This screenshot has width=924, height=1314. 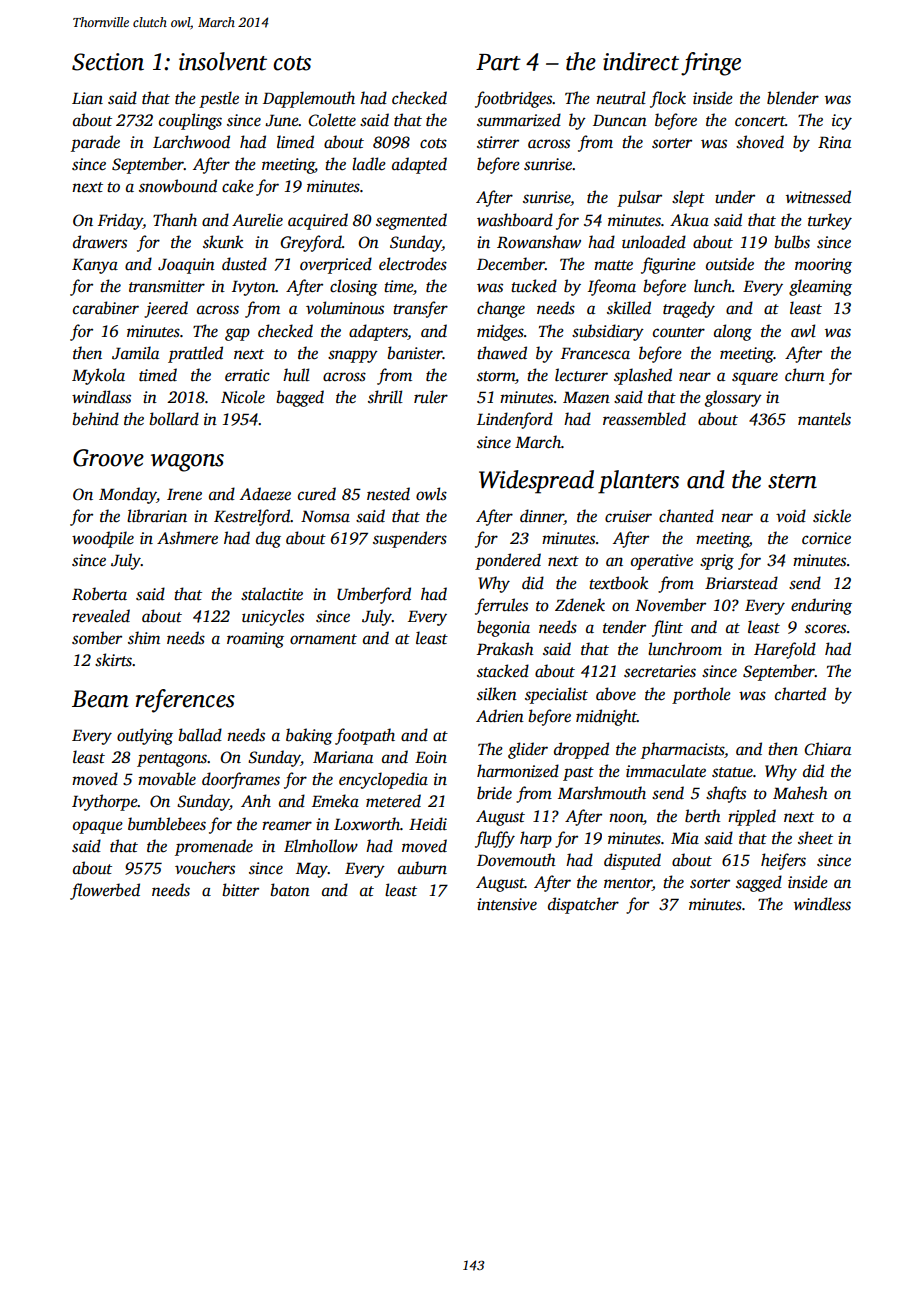 What do you see at coordinates (383, 780) in the screenshot?
I see `encyclopedia` at bounding box center [383, 780].
